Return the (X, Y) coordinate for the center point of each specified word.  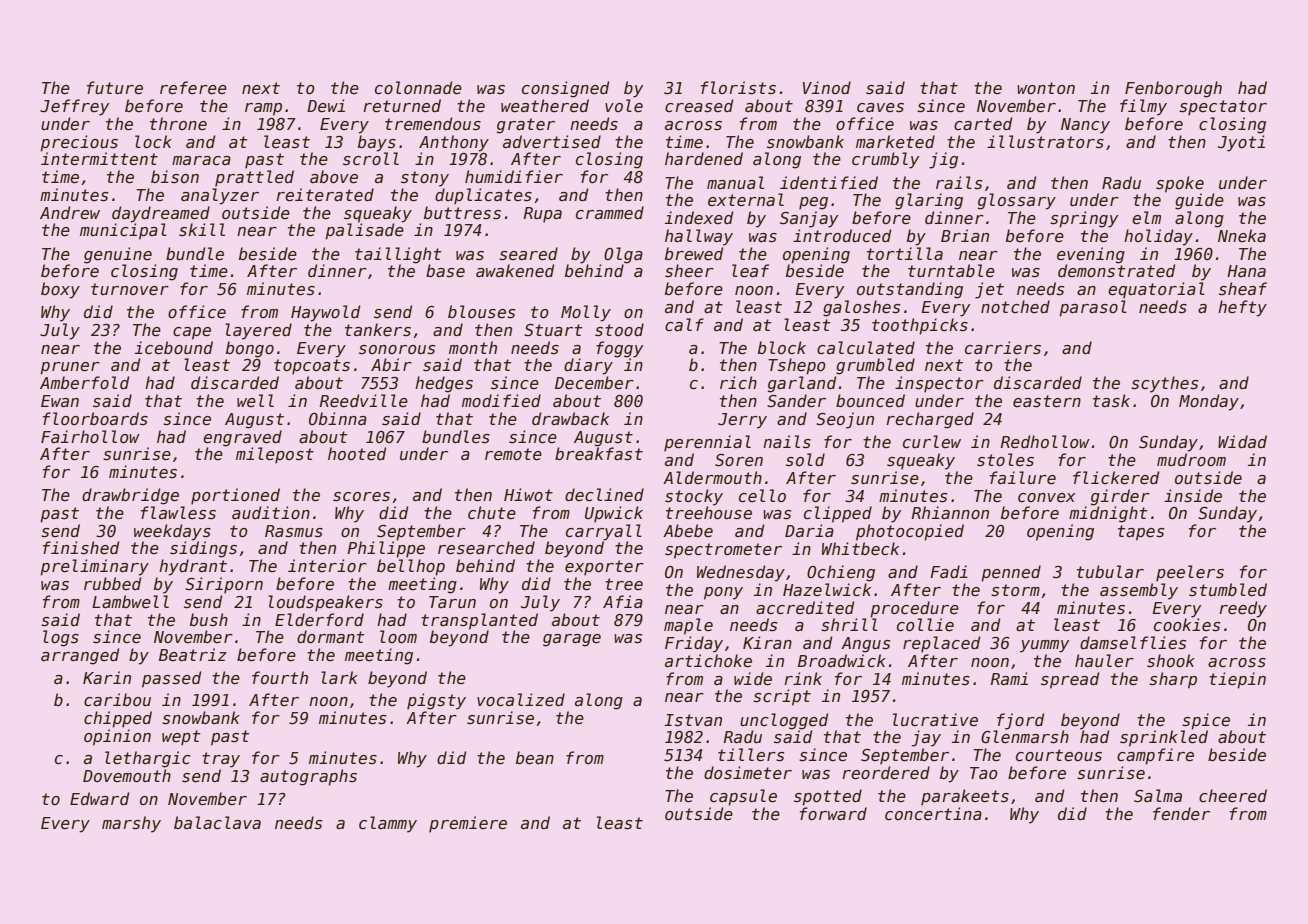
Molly (586, 313)
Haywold (325, 313)
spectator (1223, 108)
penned (1011, 573)
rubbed (112, 583)
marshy (131, 824)
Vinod (827, 87)
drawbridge (130, 496)
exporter (604, 568)
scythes (1164, 384)
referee (193, 88)
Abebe (688, 531)
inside (1193, 496)
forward (833, 813)
